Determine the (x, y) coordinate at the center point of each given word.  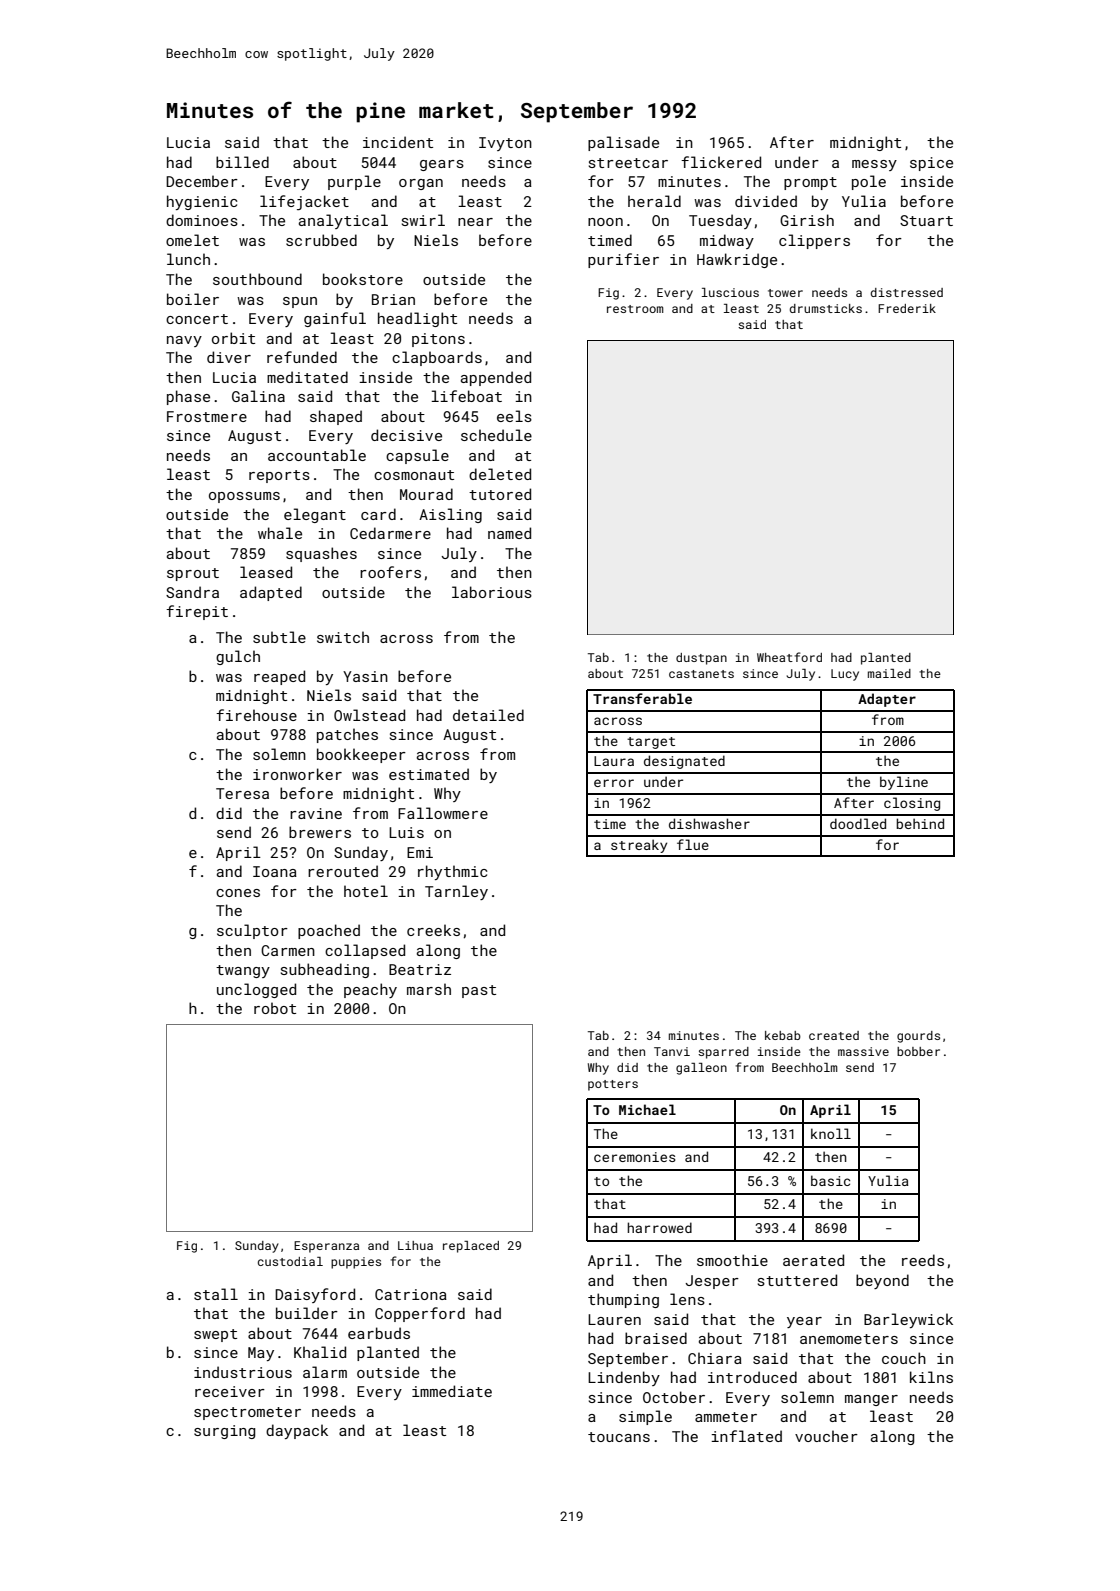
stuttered (797, 1280)
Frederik (907, 308)
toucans (619, 1437)
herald (654, 201)
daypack (297, 1431)
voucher (826, 1436)
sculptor (252, 931)
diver (229, 357)
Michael (647, 1109)
